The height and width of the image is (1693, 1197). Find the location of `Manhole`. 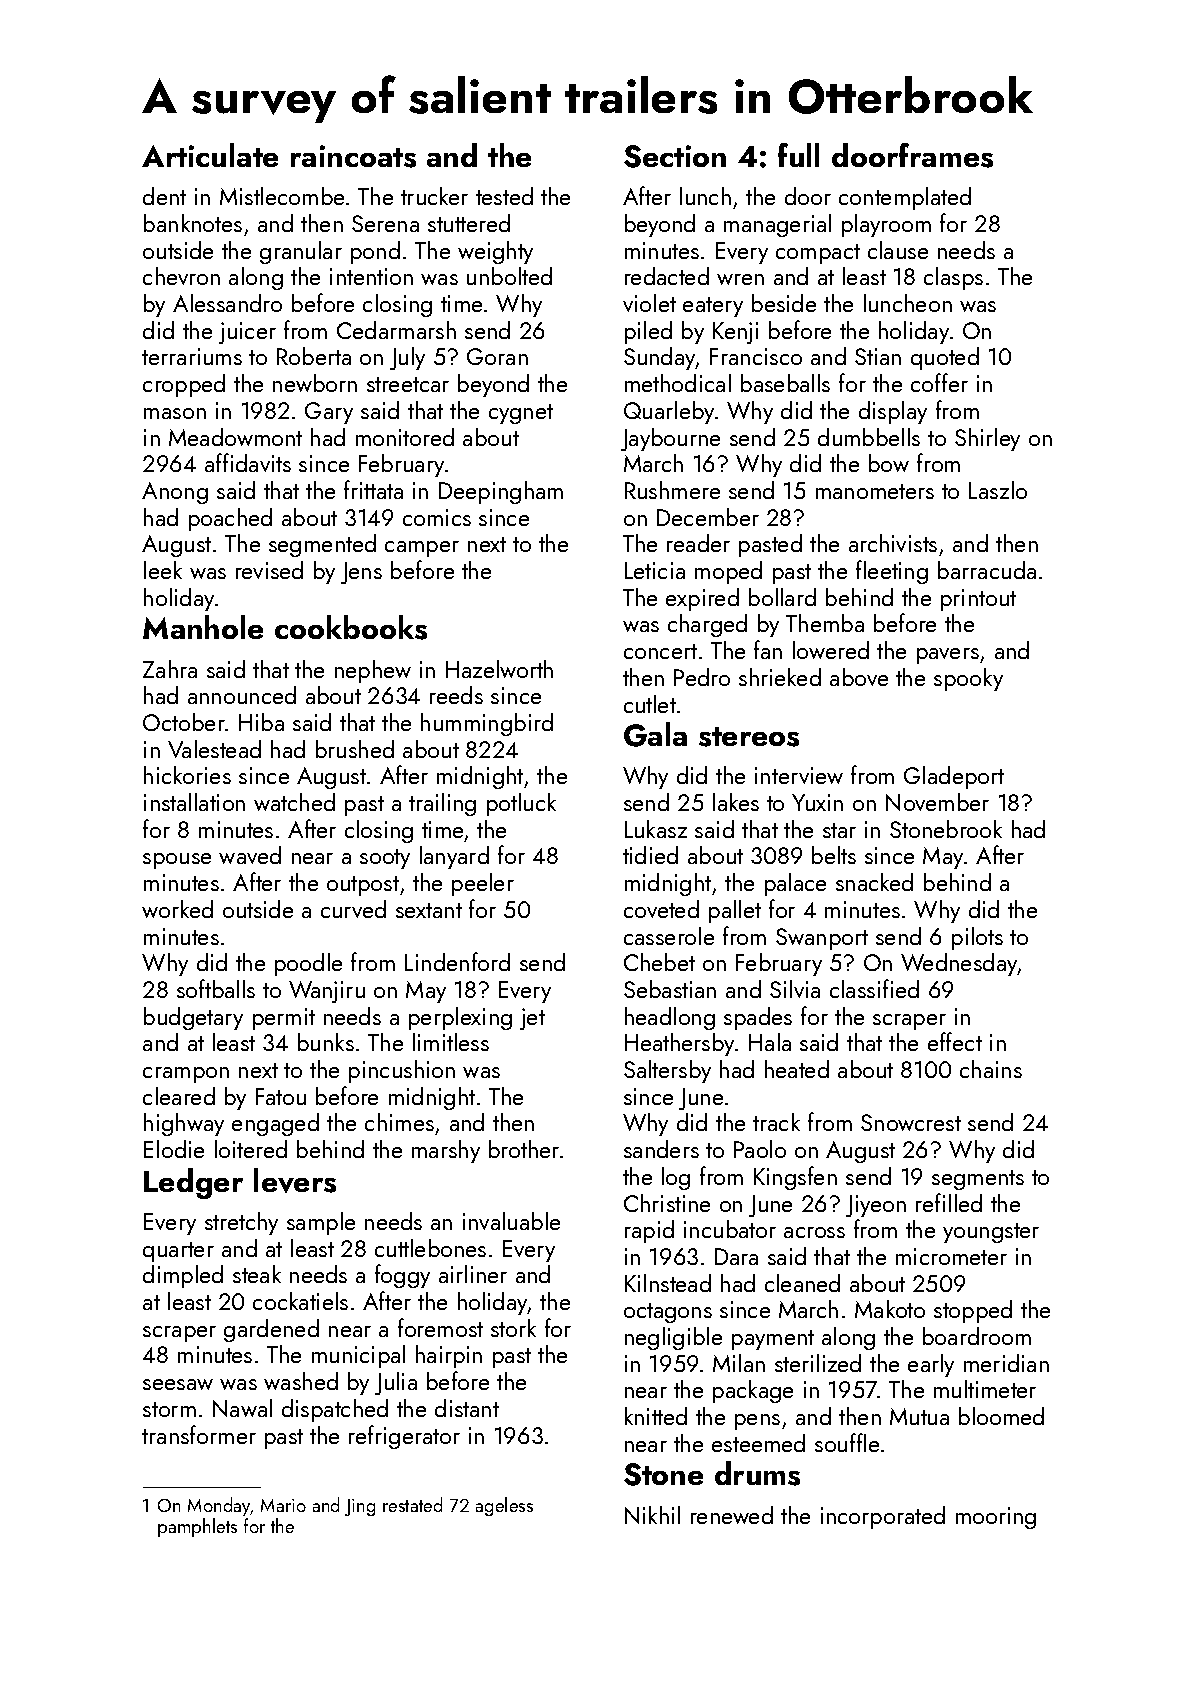

Manhole is located at coordinates (203, 627).
